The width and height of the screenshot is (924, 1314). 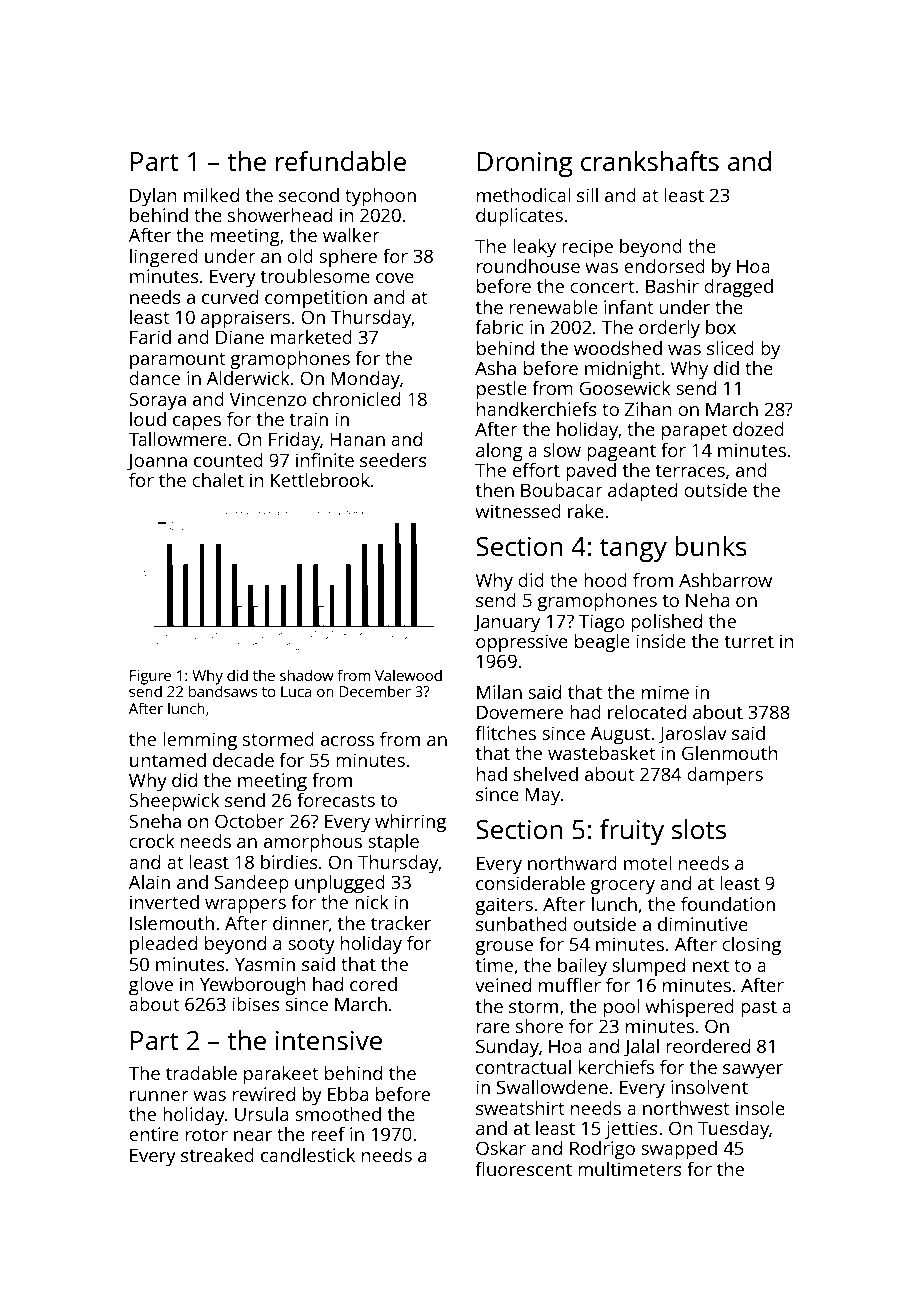 What do you see at coordinates (217, 1155) in the screenshot?
I see `streaked` at bounding box center [217, 1155].
